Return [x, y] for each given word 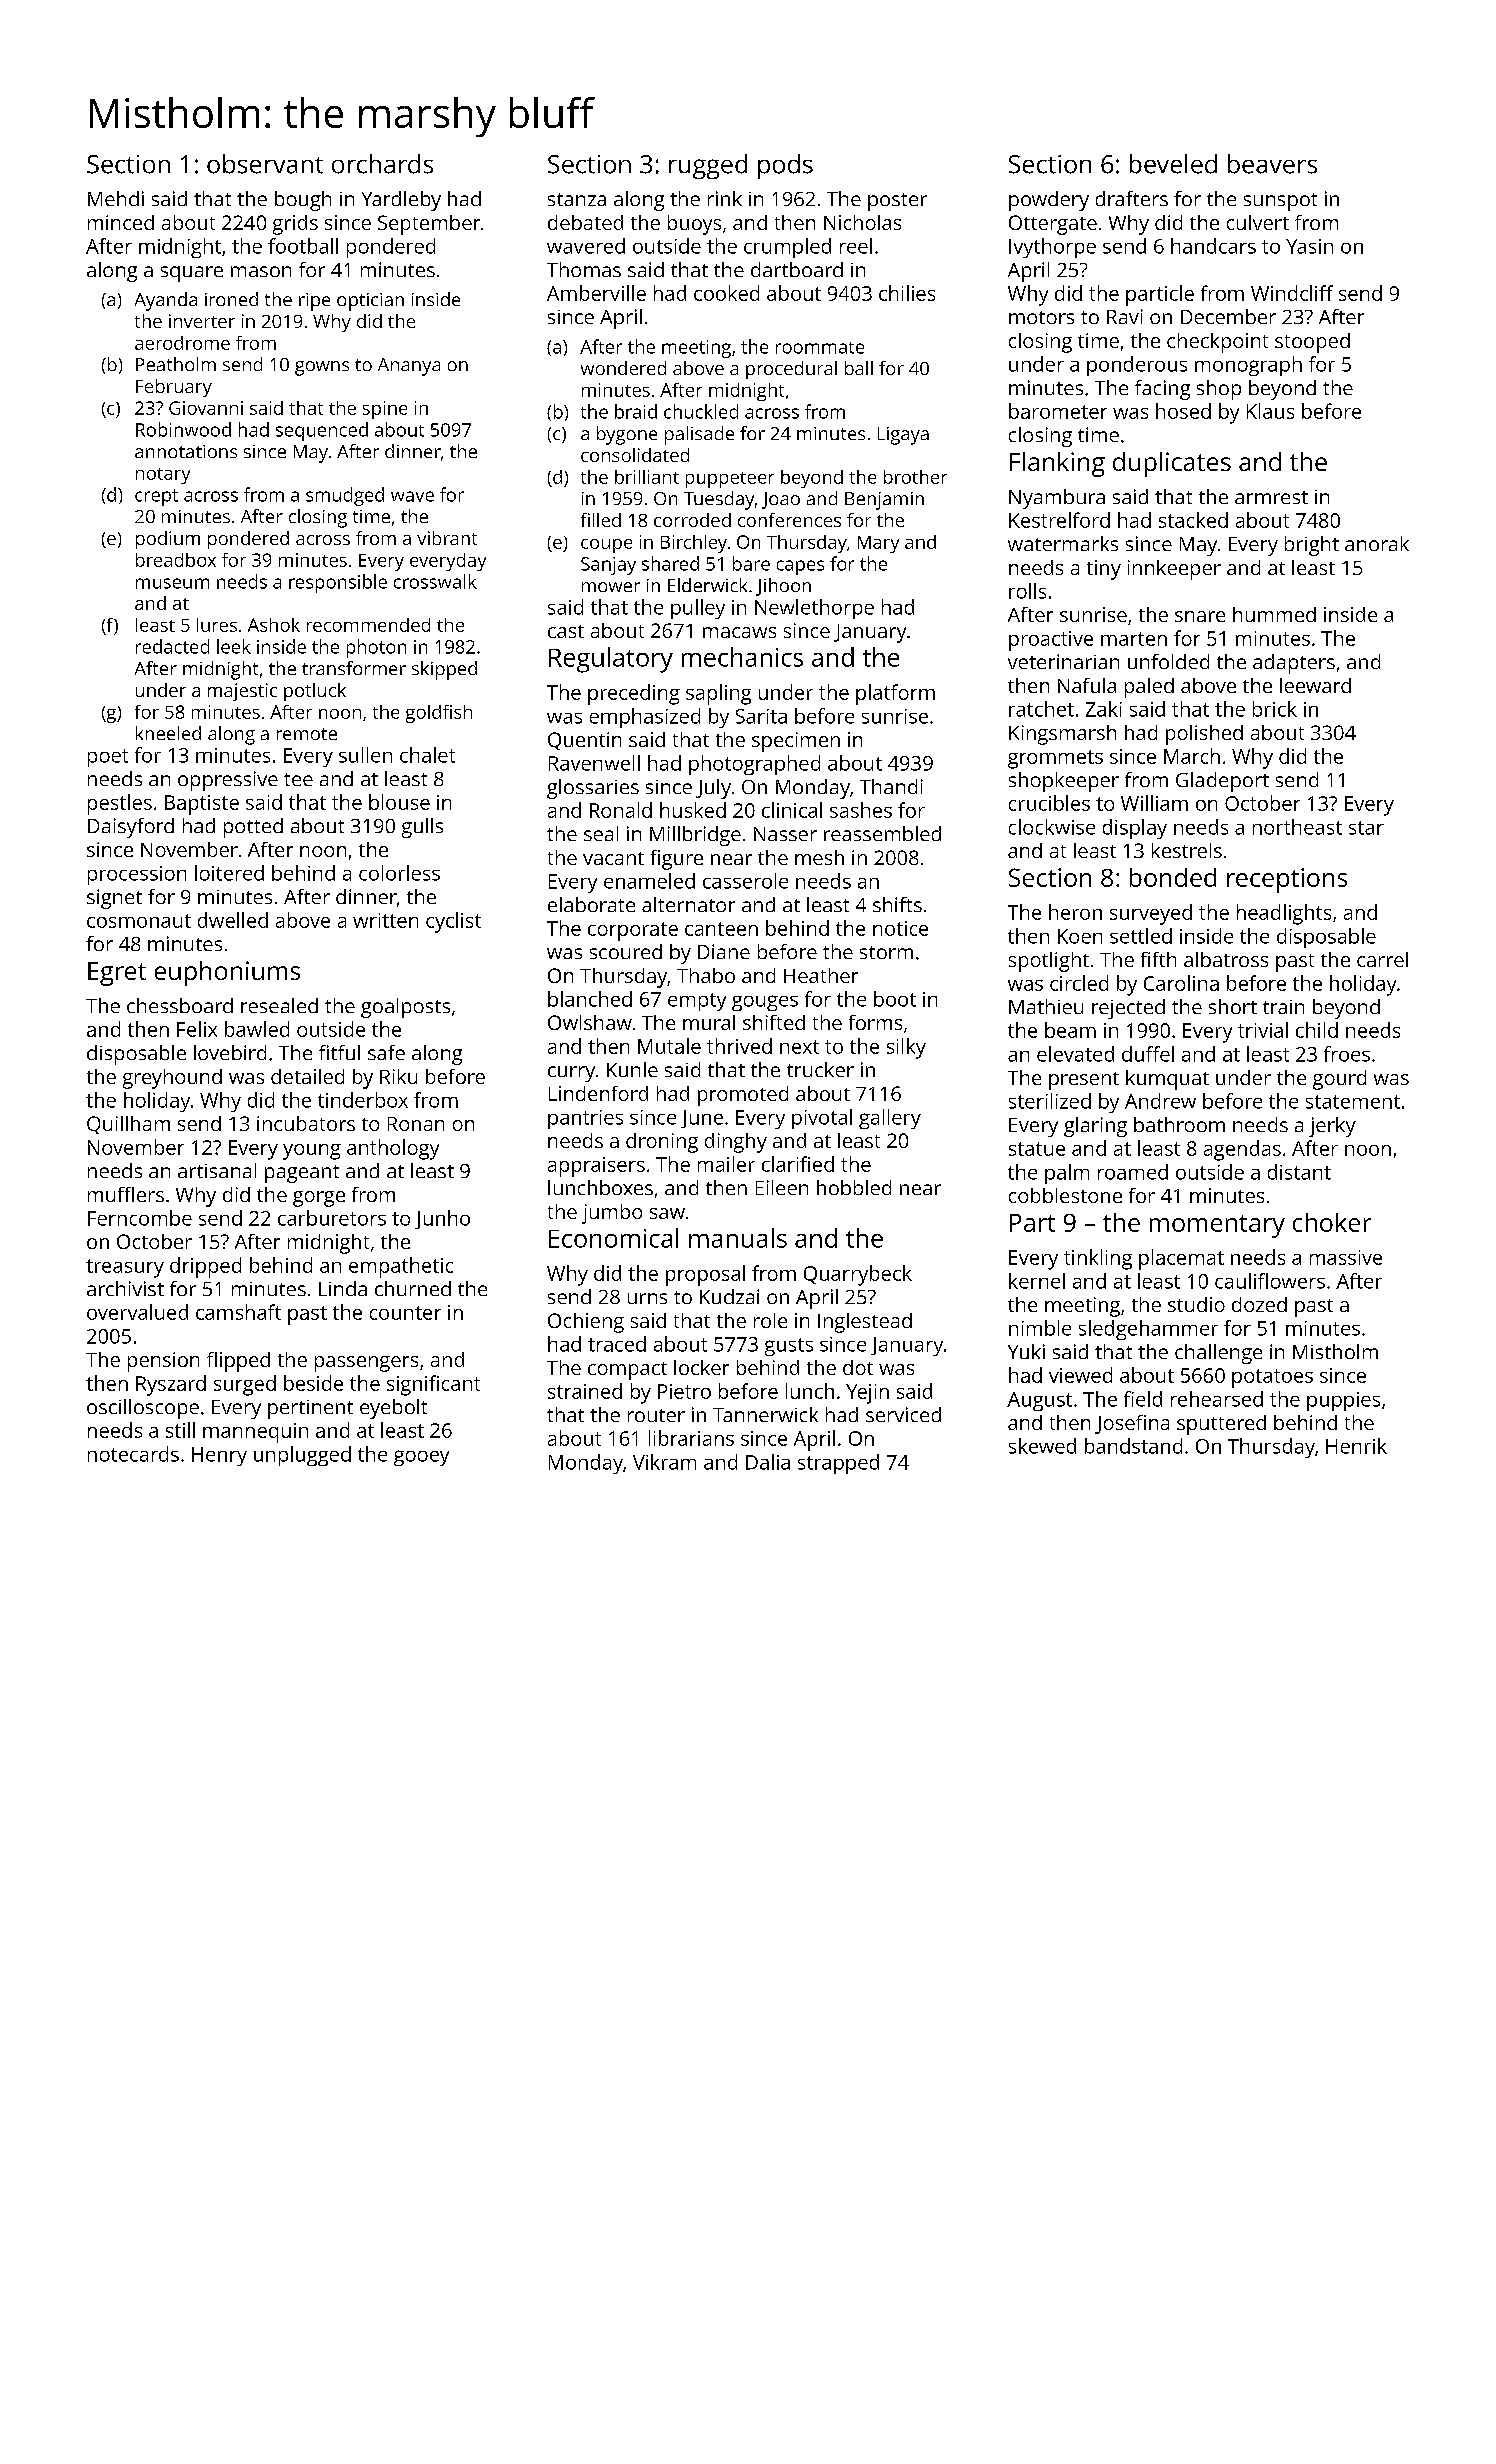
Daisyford [131, 828]
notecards [133, 1454]
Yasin [1309, 246]
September [429, 225]
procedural [791, 370]
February [174, 388]
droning [662, 1143]
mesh [819, 857]
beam [1070, 1030]
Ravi [1125, 316]
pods [785, 166]
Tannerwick [765, 1414]
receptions [1287, 880]
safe [386, 1052]
